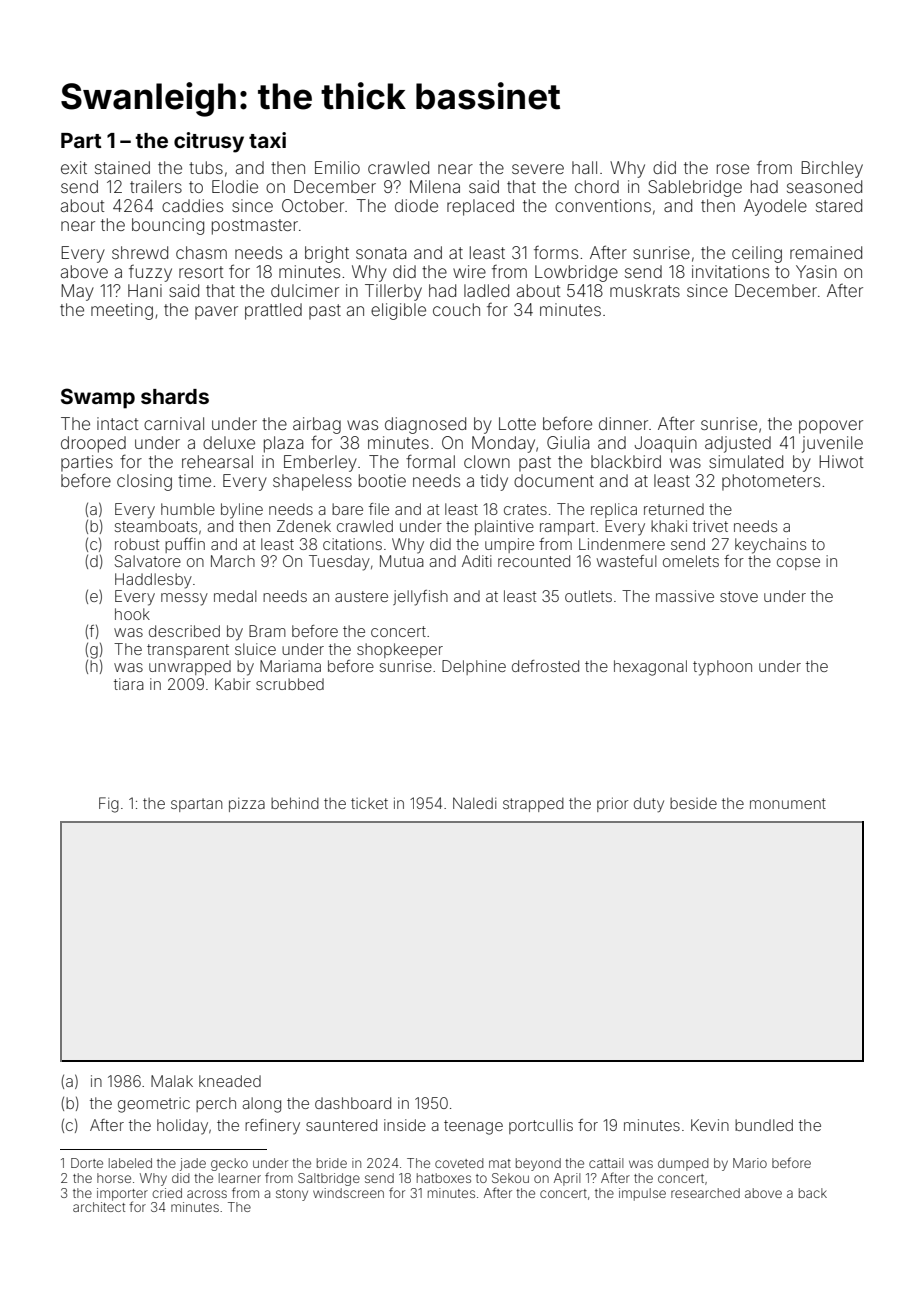 The height and width of the document is (1308, 924). I want to click on Fig, so click(109, 805).
